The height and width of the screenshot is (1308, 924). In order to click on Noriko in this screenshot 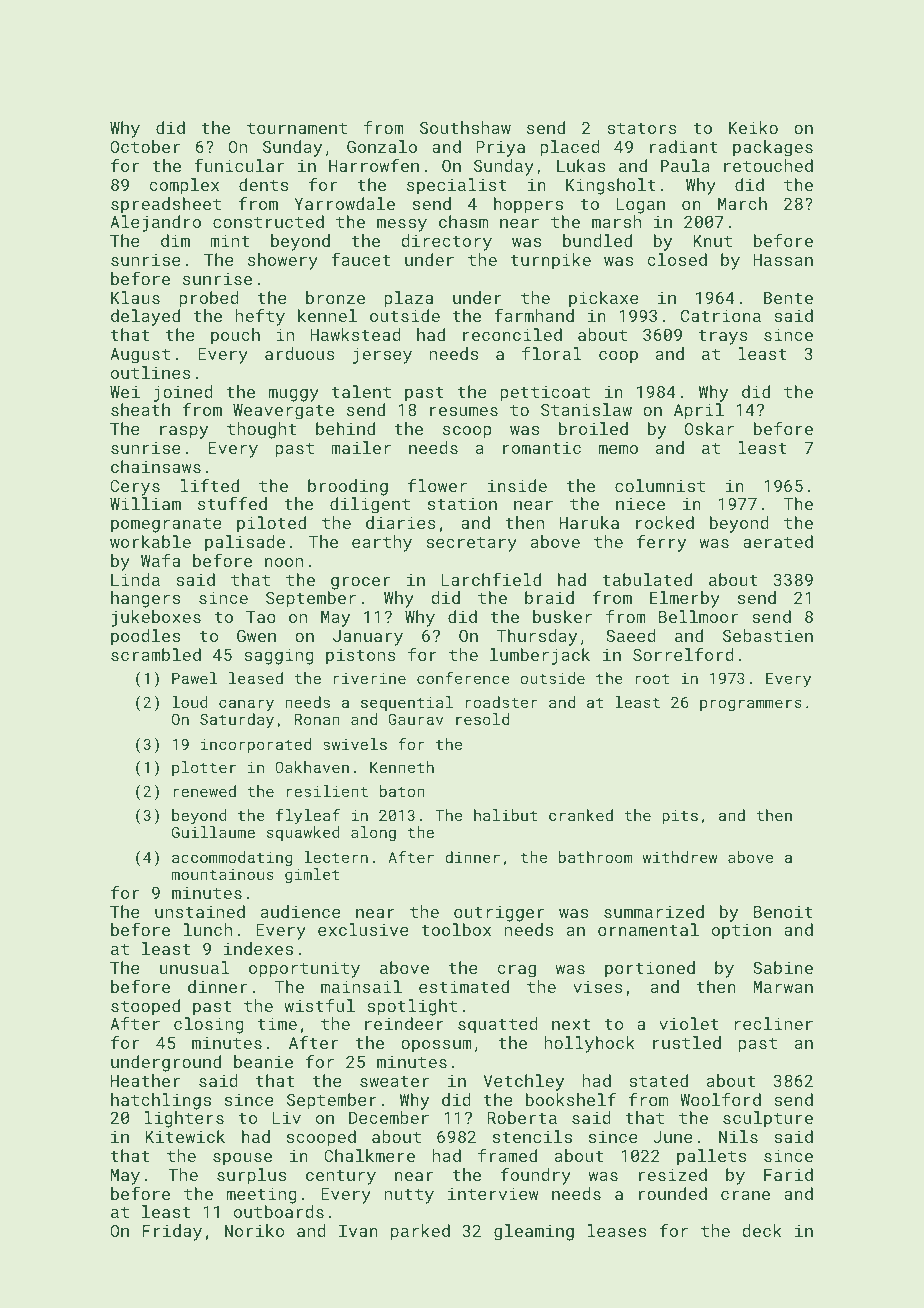, I will do `click(254, 1230)`.
